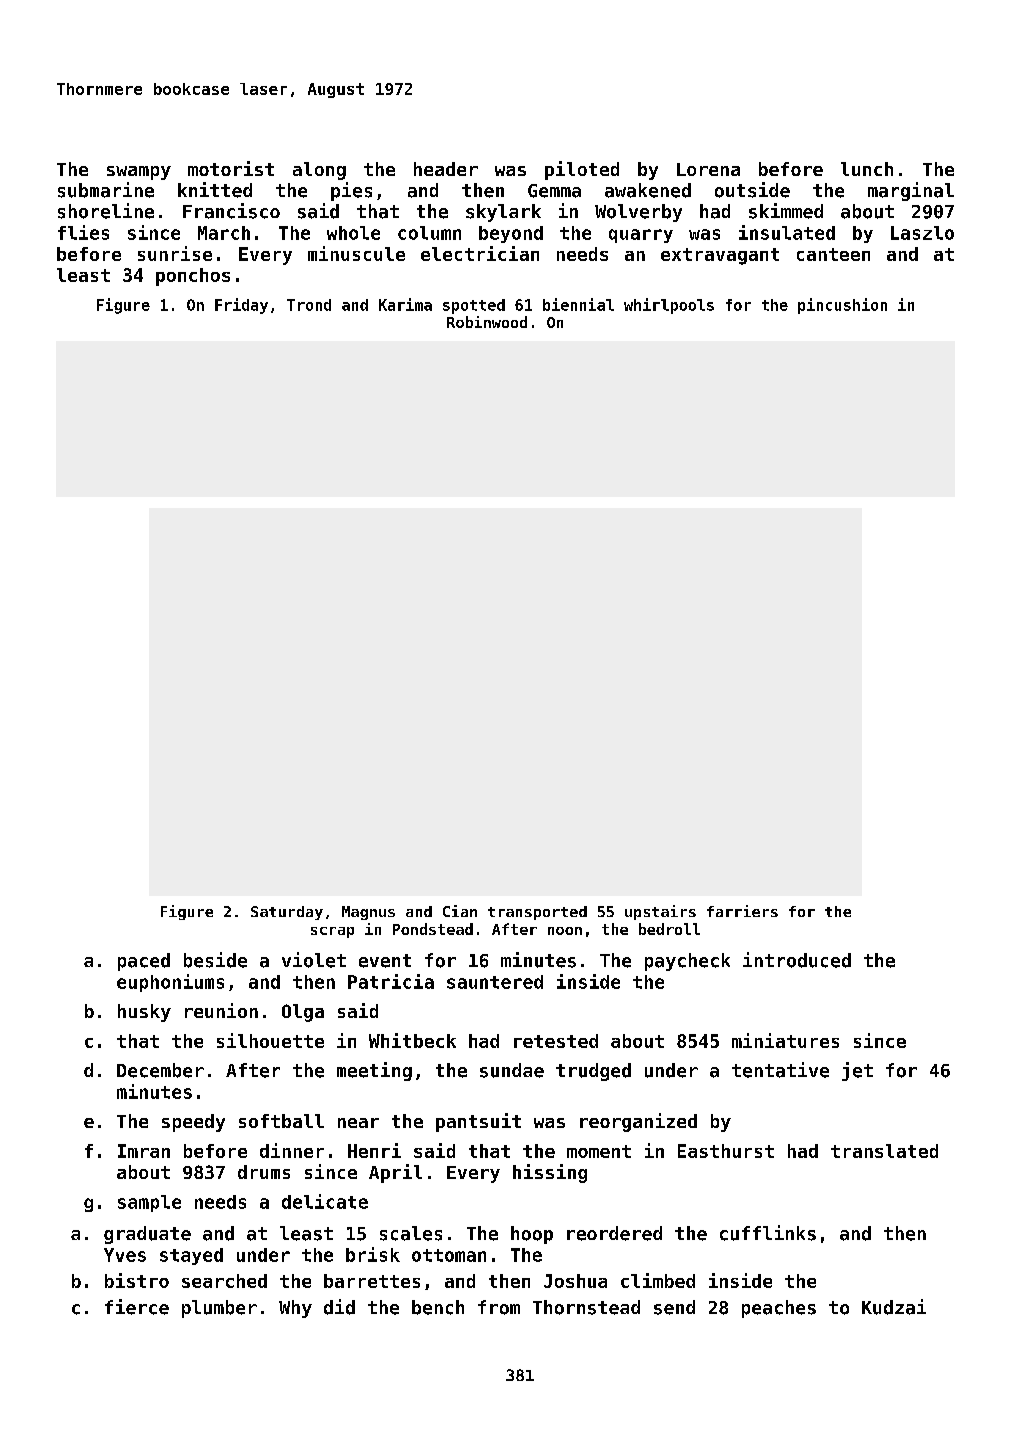 The width and height of the image is (1011, 1436). What do you see at coordinates (144, 962) in the image?
I see `paced` at bounding box center [144, 962].
